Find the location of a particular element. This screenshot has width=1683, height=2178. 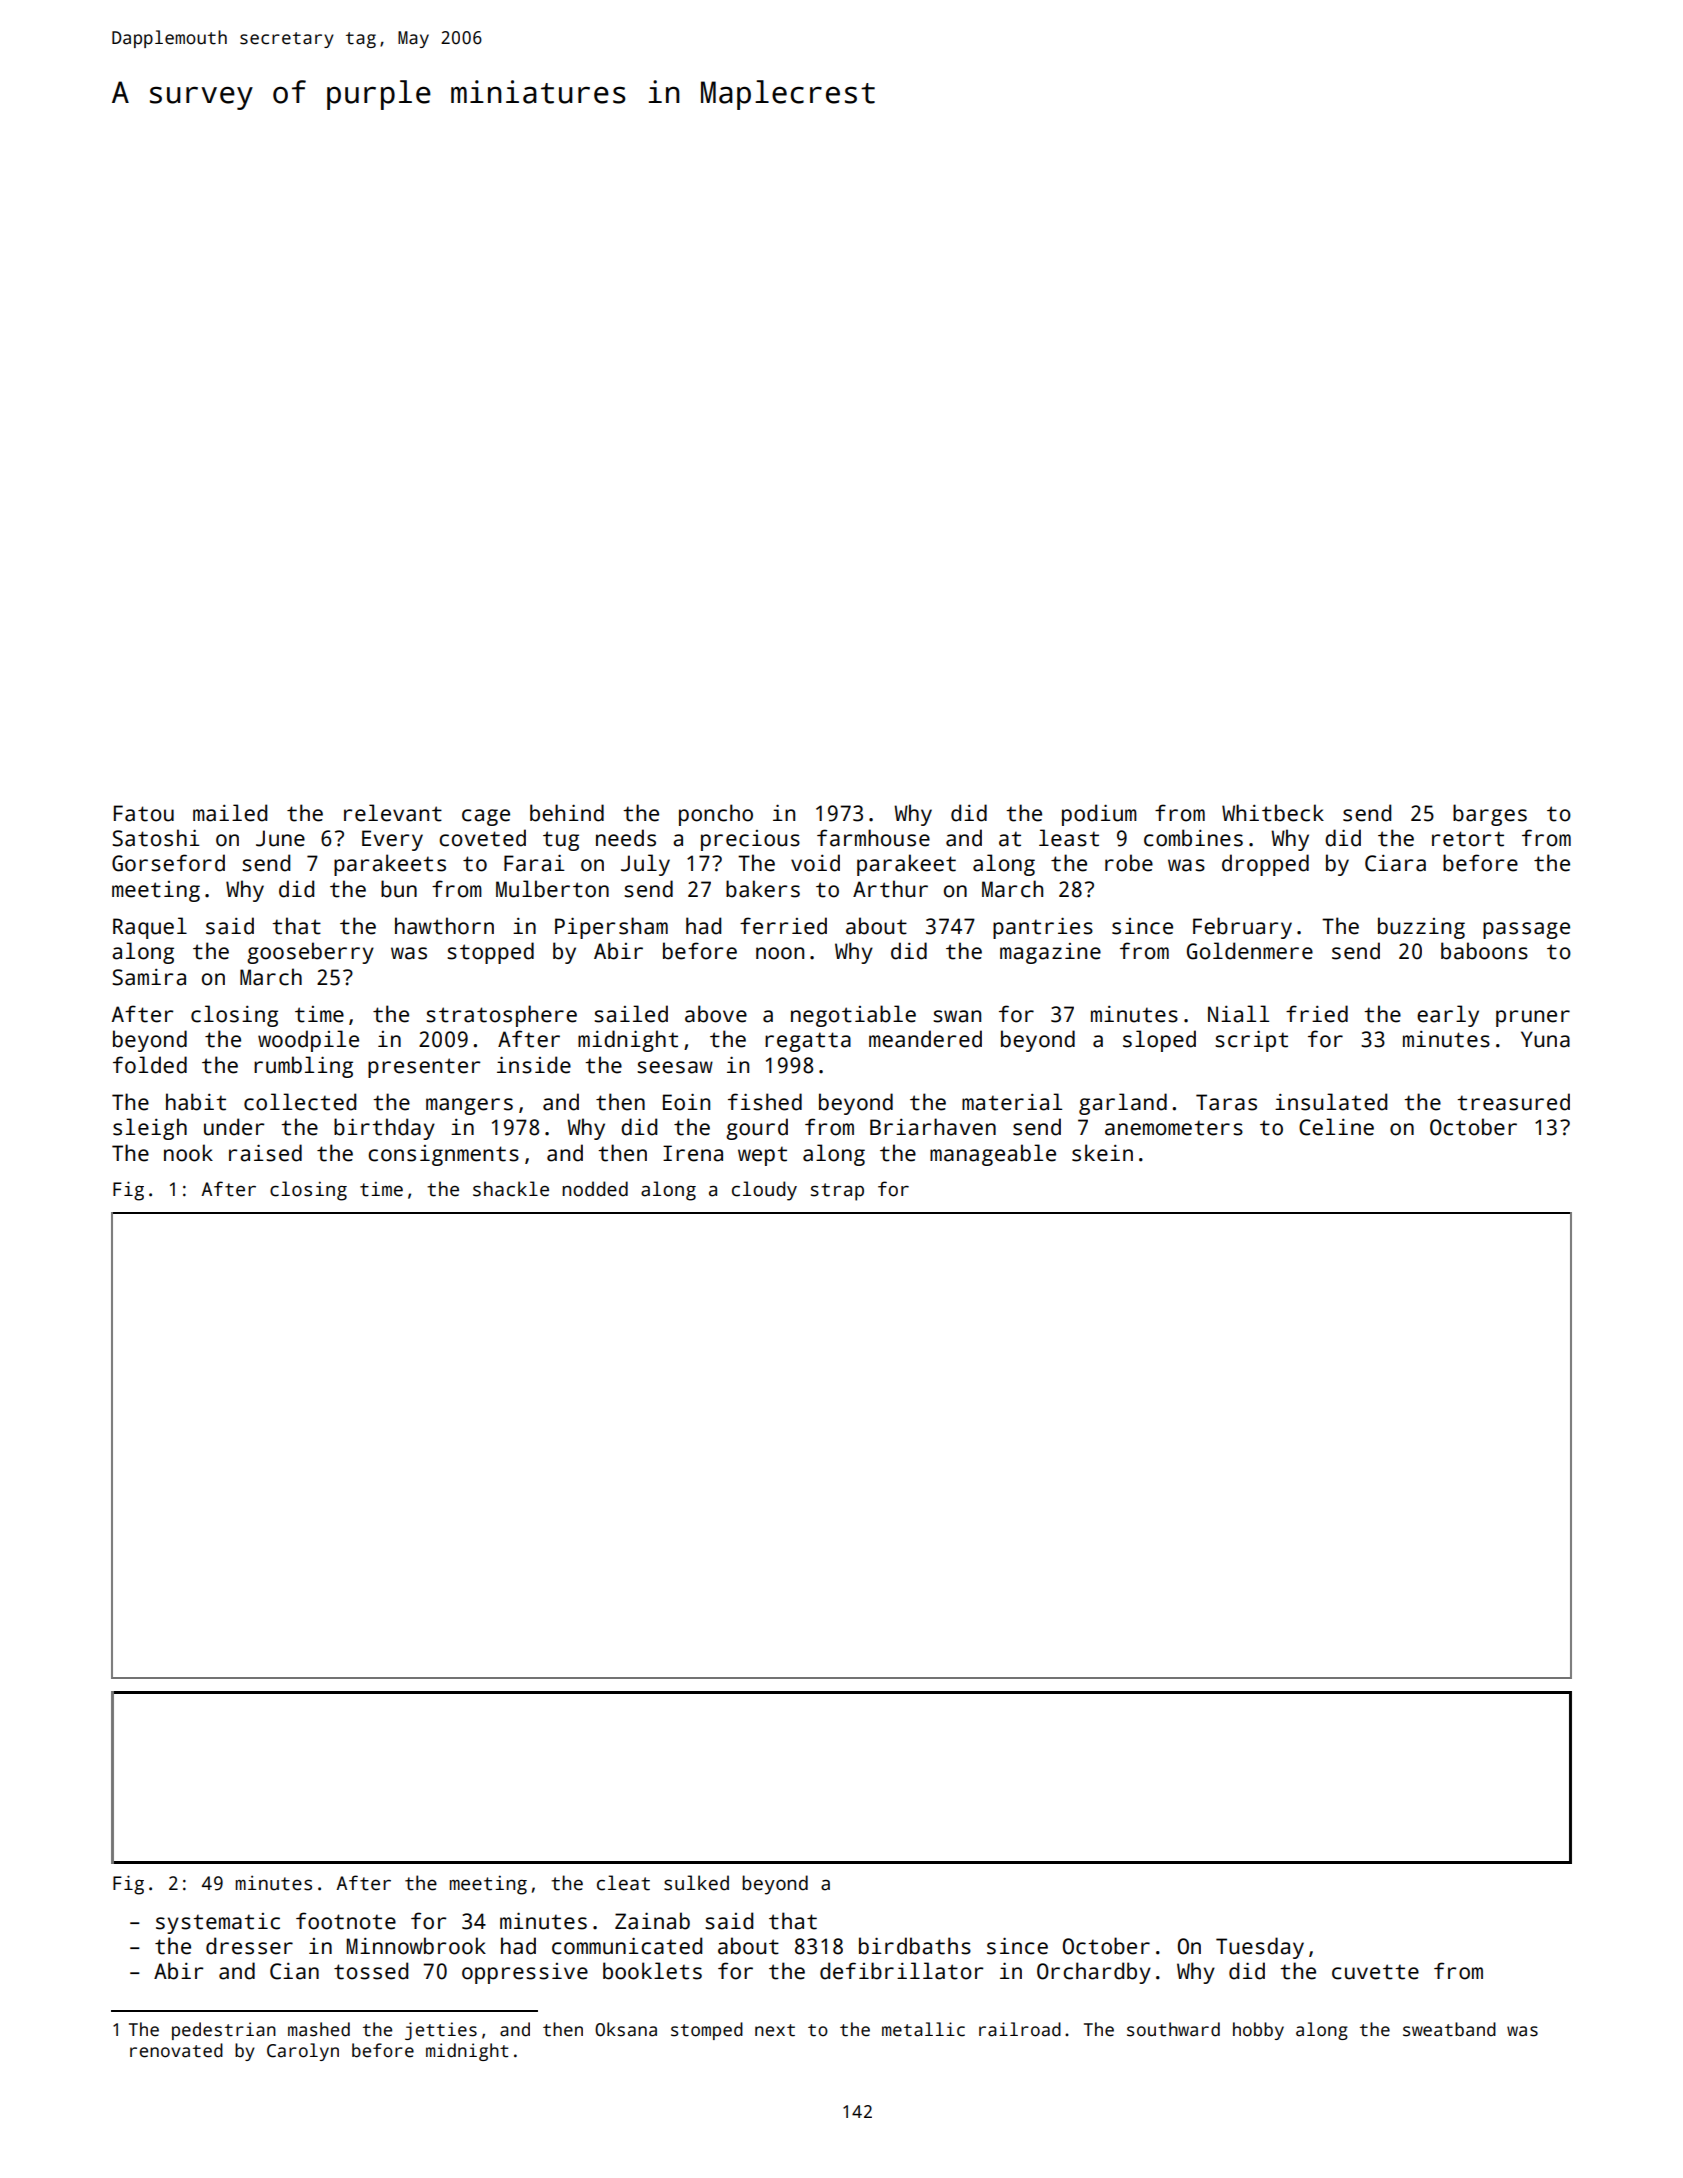

farmhouse is located at coordinates (873, 838).
